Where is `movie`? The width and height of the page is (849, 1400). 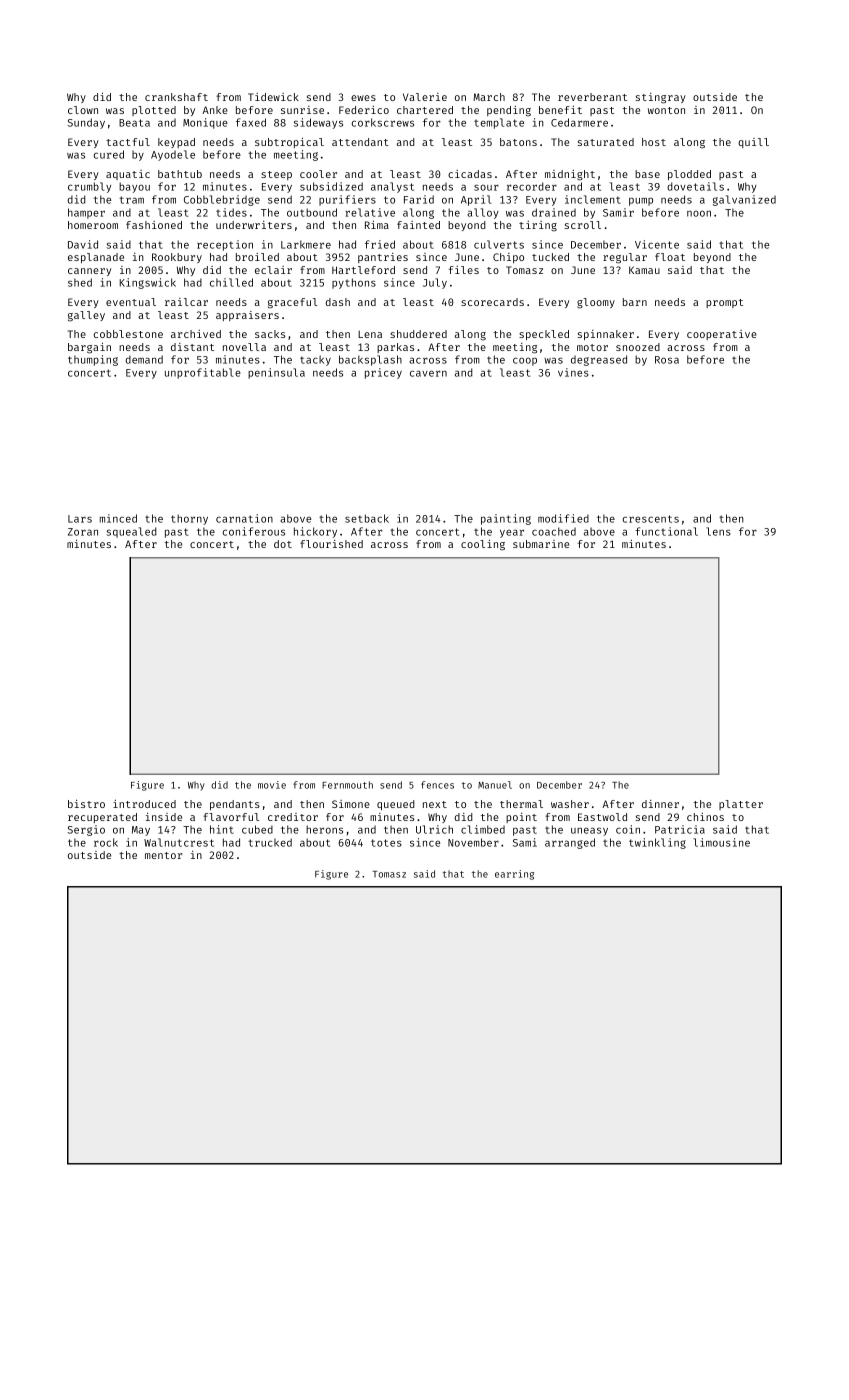
movie is located at coordinates (272, 785).
